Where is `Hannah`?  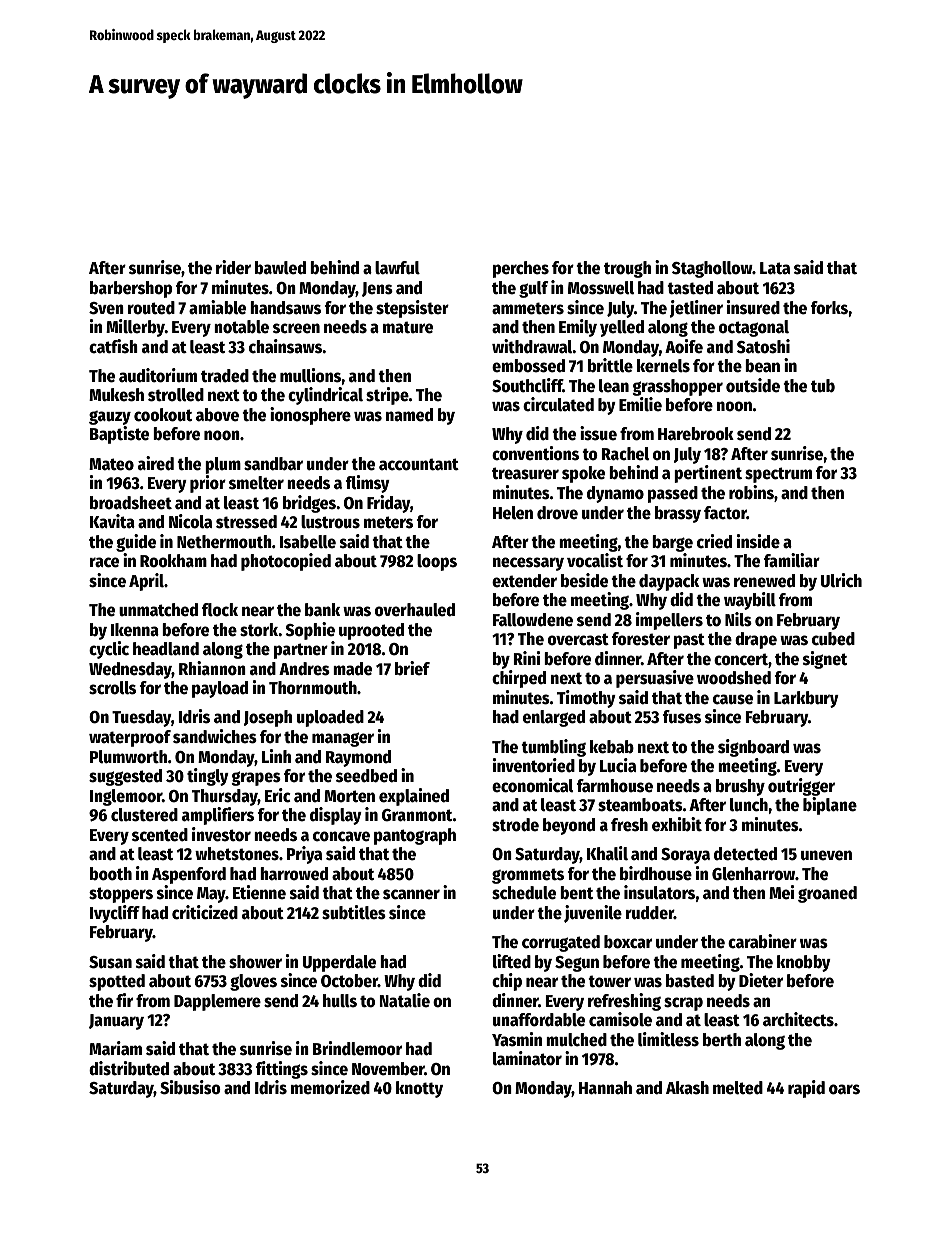
Hannah is located at coordinates (605, 1088).
